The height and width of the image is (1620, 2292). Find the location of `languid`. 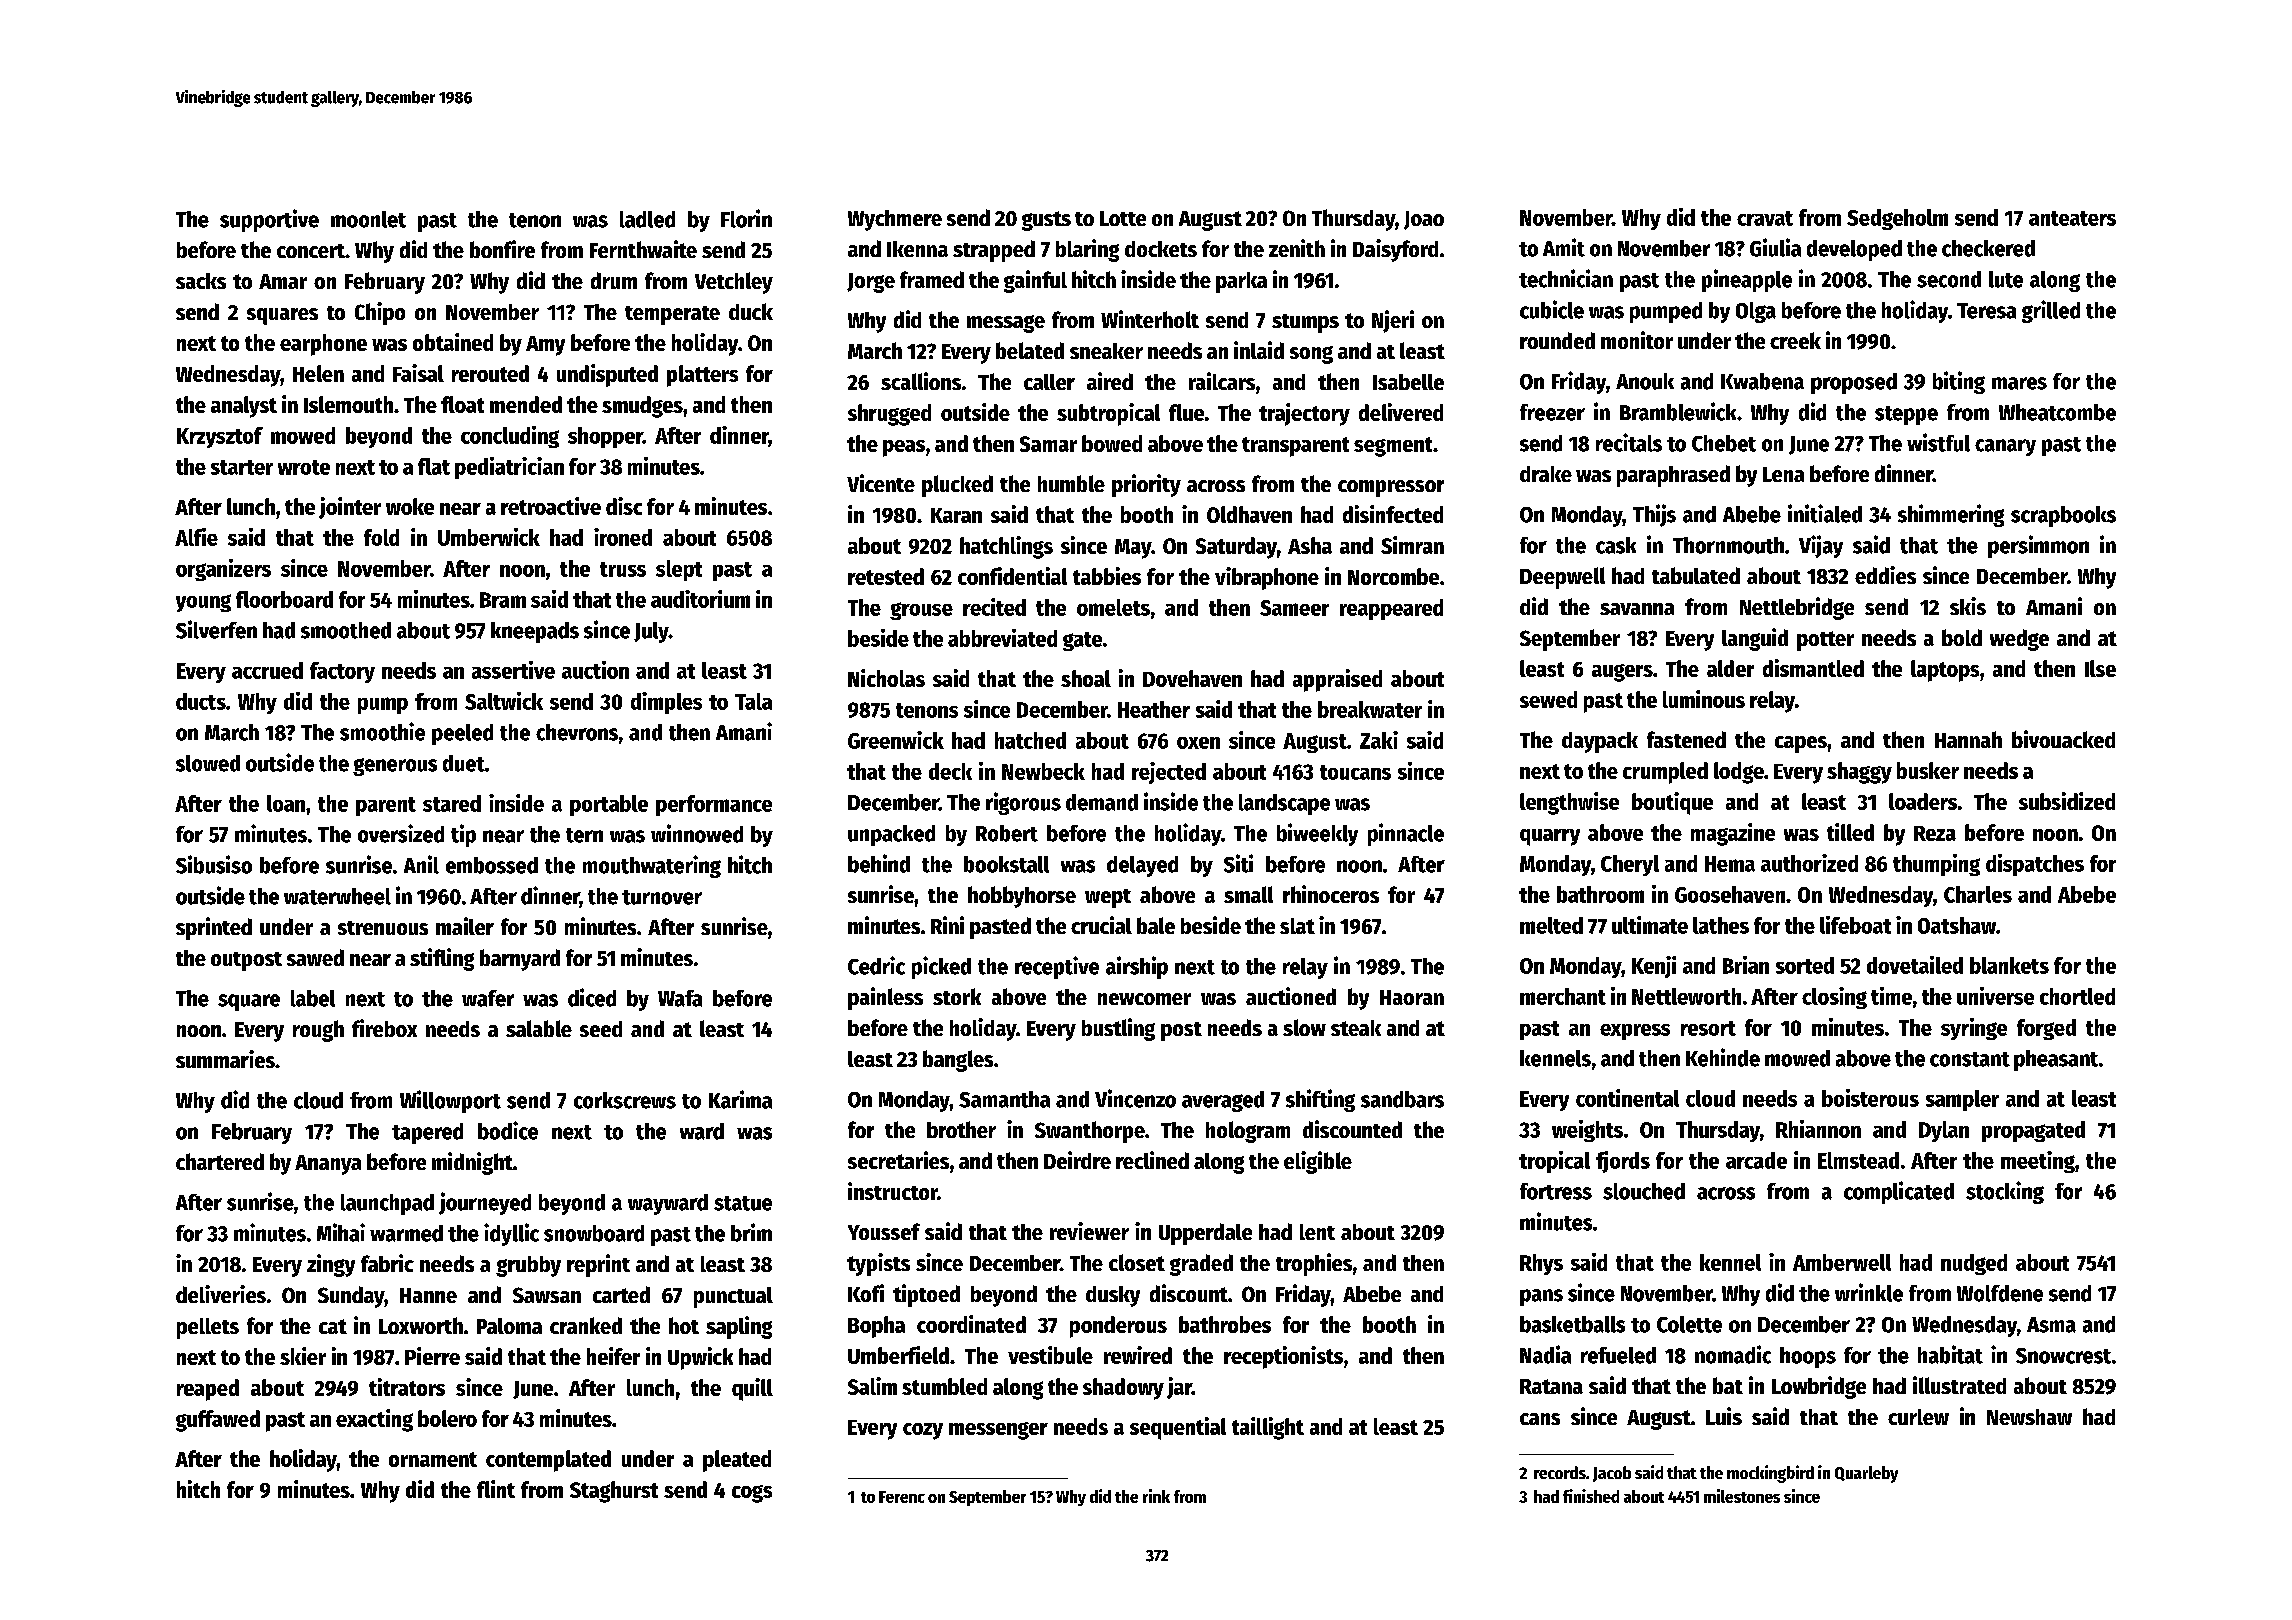

languid is located at coordinates (1755, 639).
